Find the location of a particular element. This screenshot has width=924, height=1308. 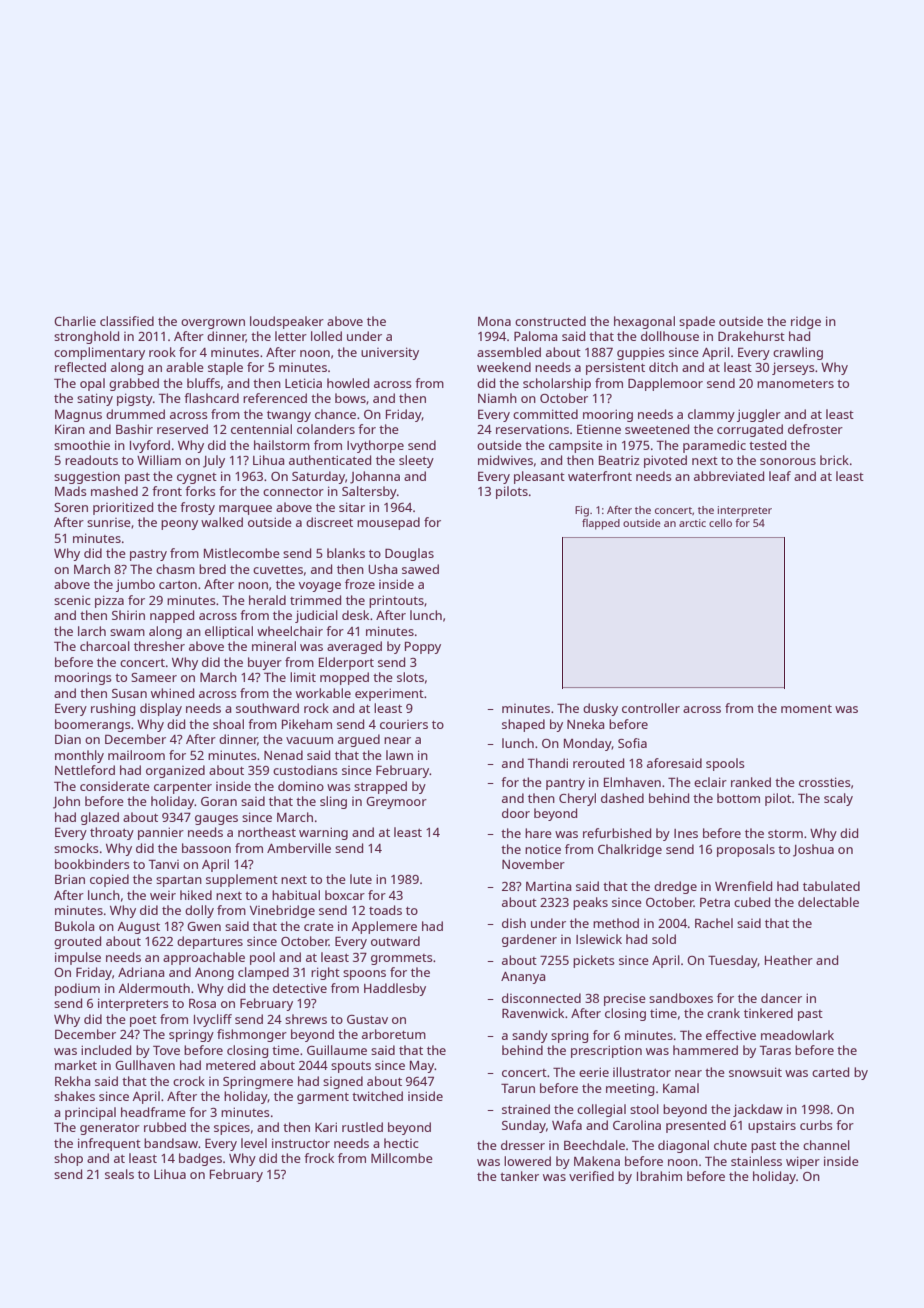

Brian is located at coordinates (70, 879).
